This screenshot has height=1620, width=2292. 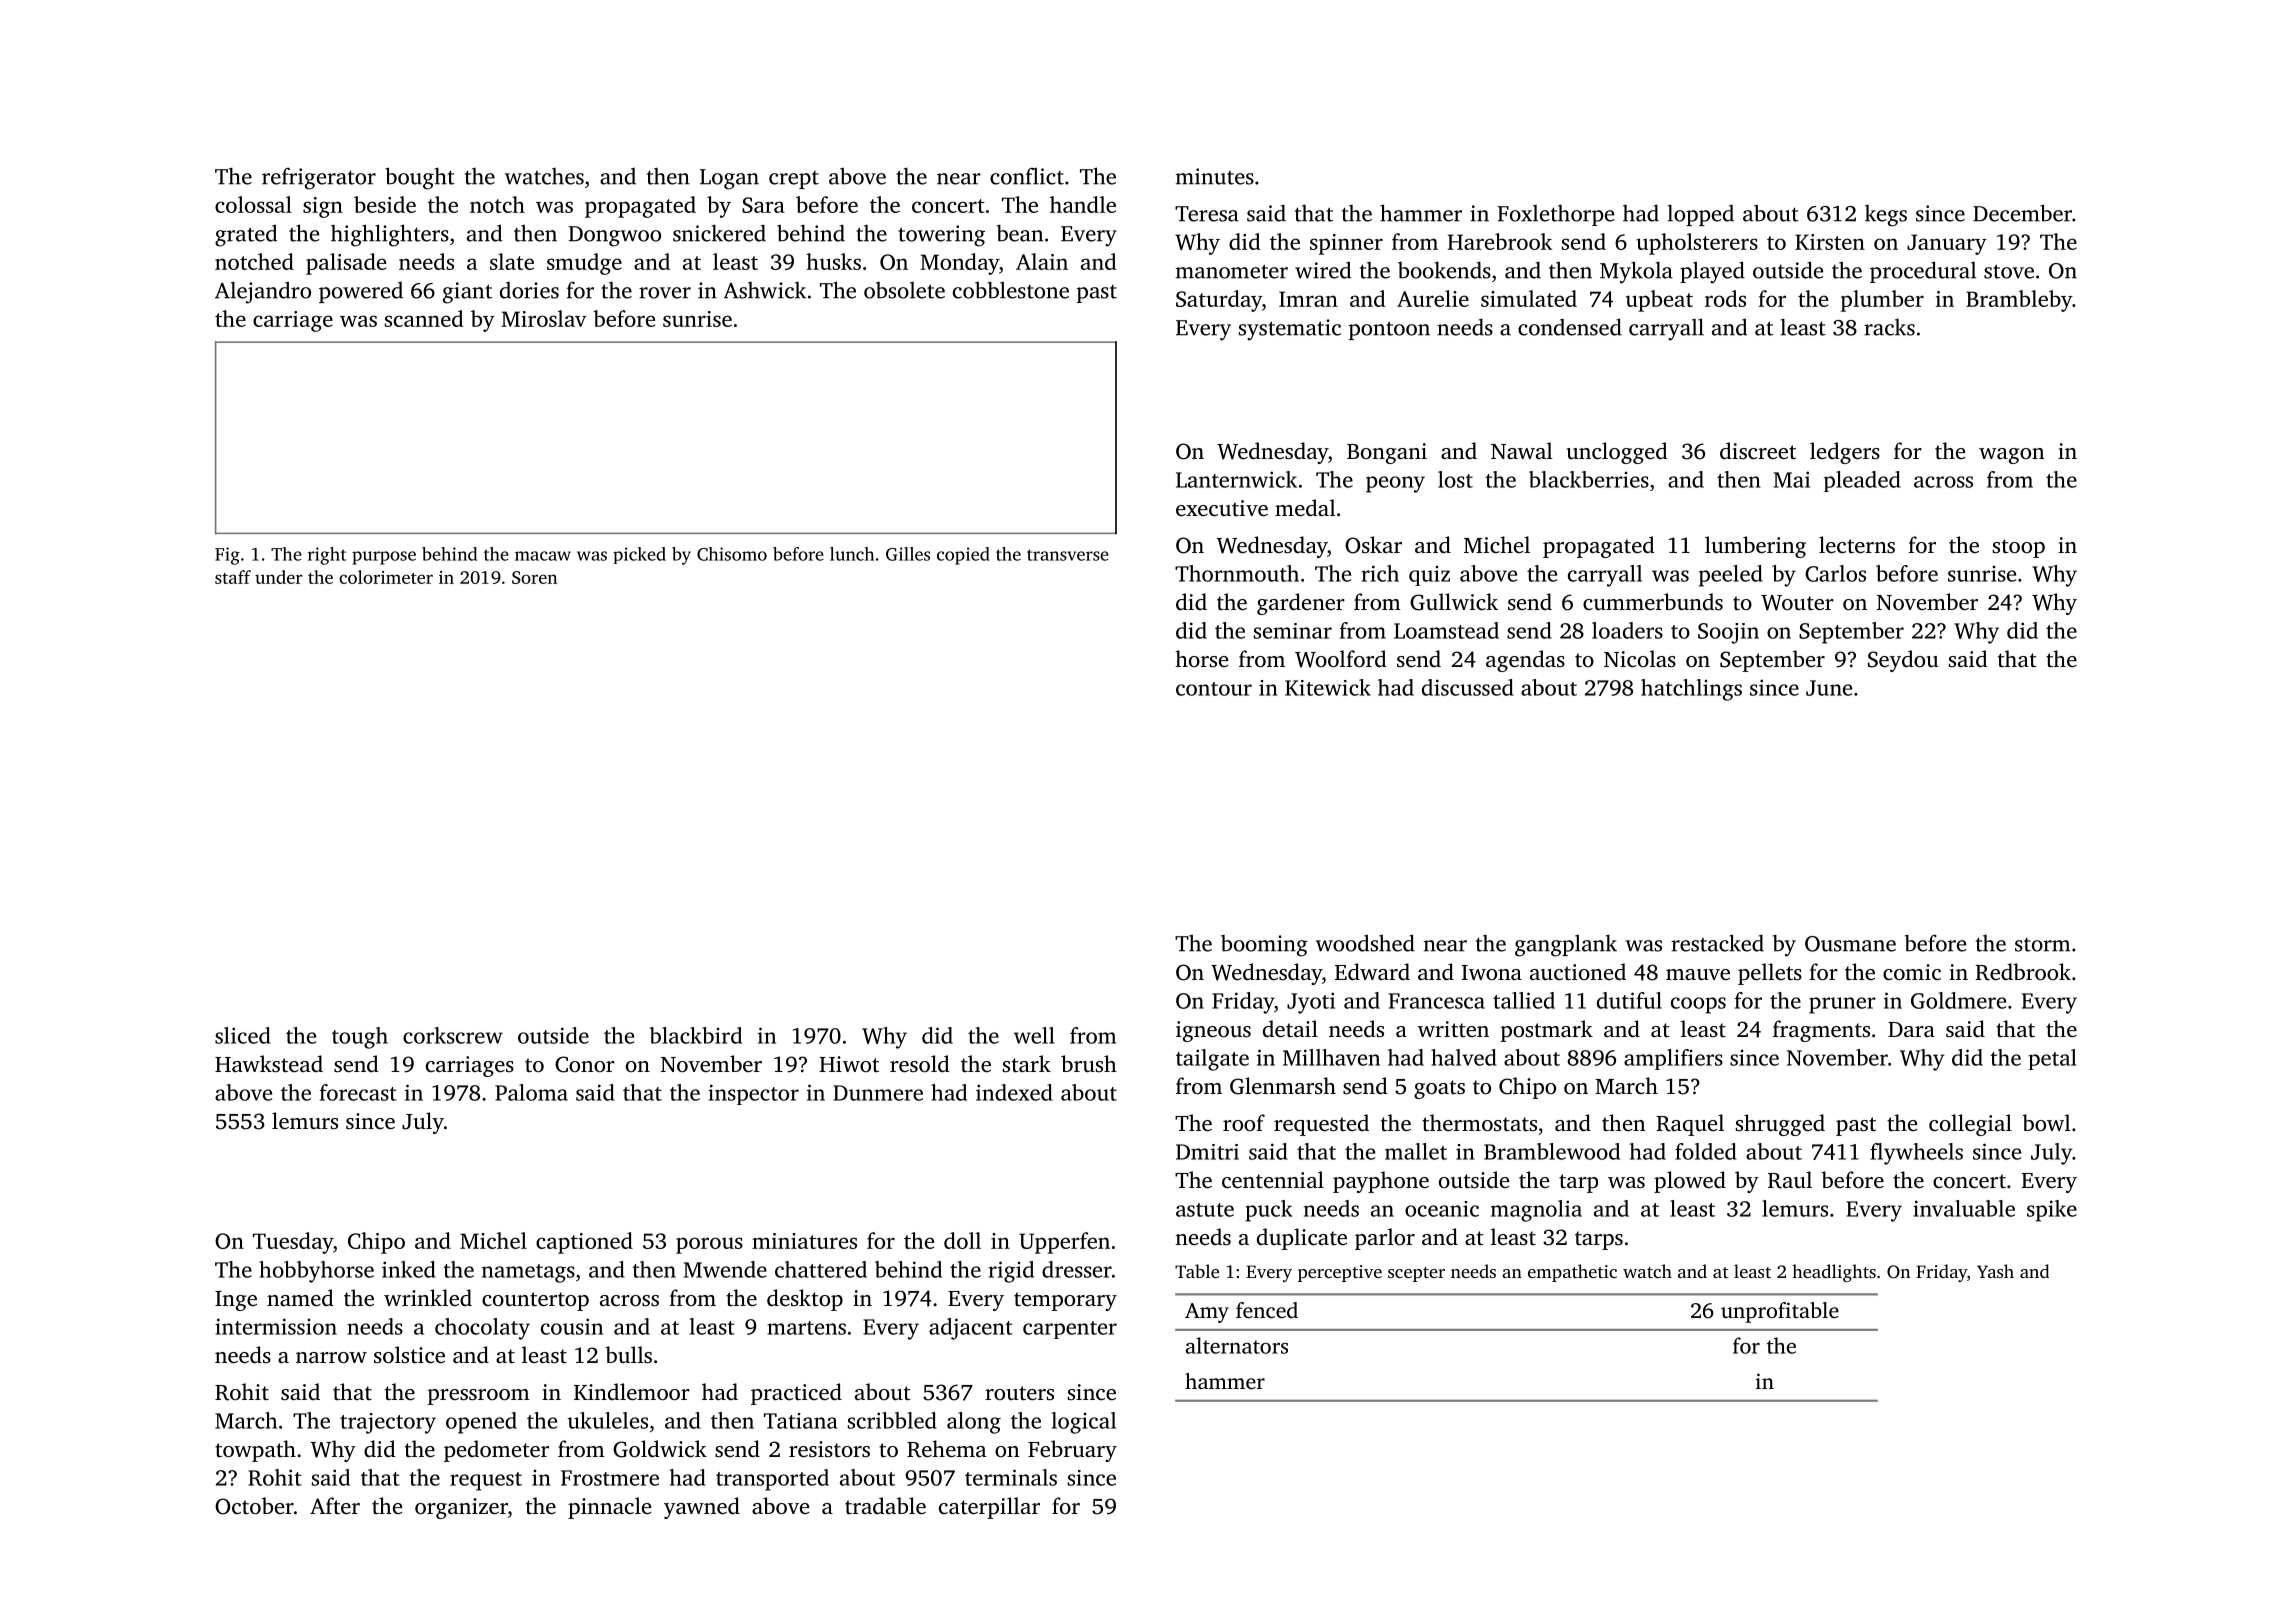 What do you see at coordinates (1536, 1211) in the screenshot?
I see `magnolia` at bounding box center [1536, 1211].
